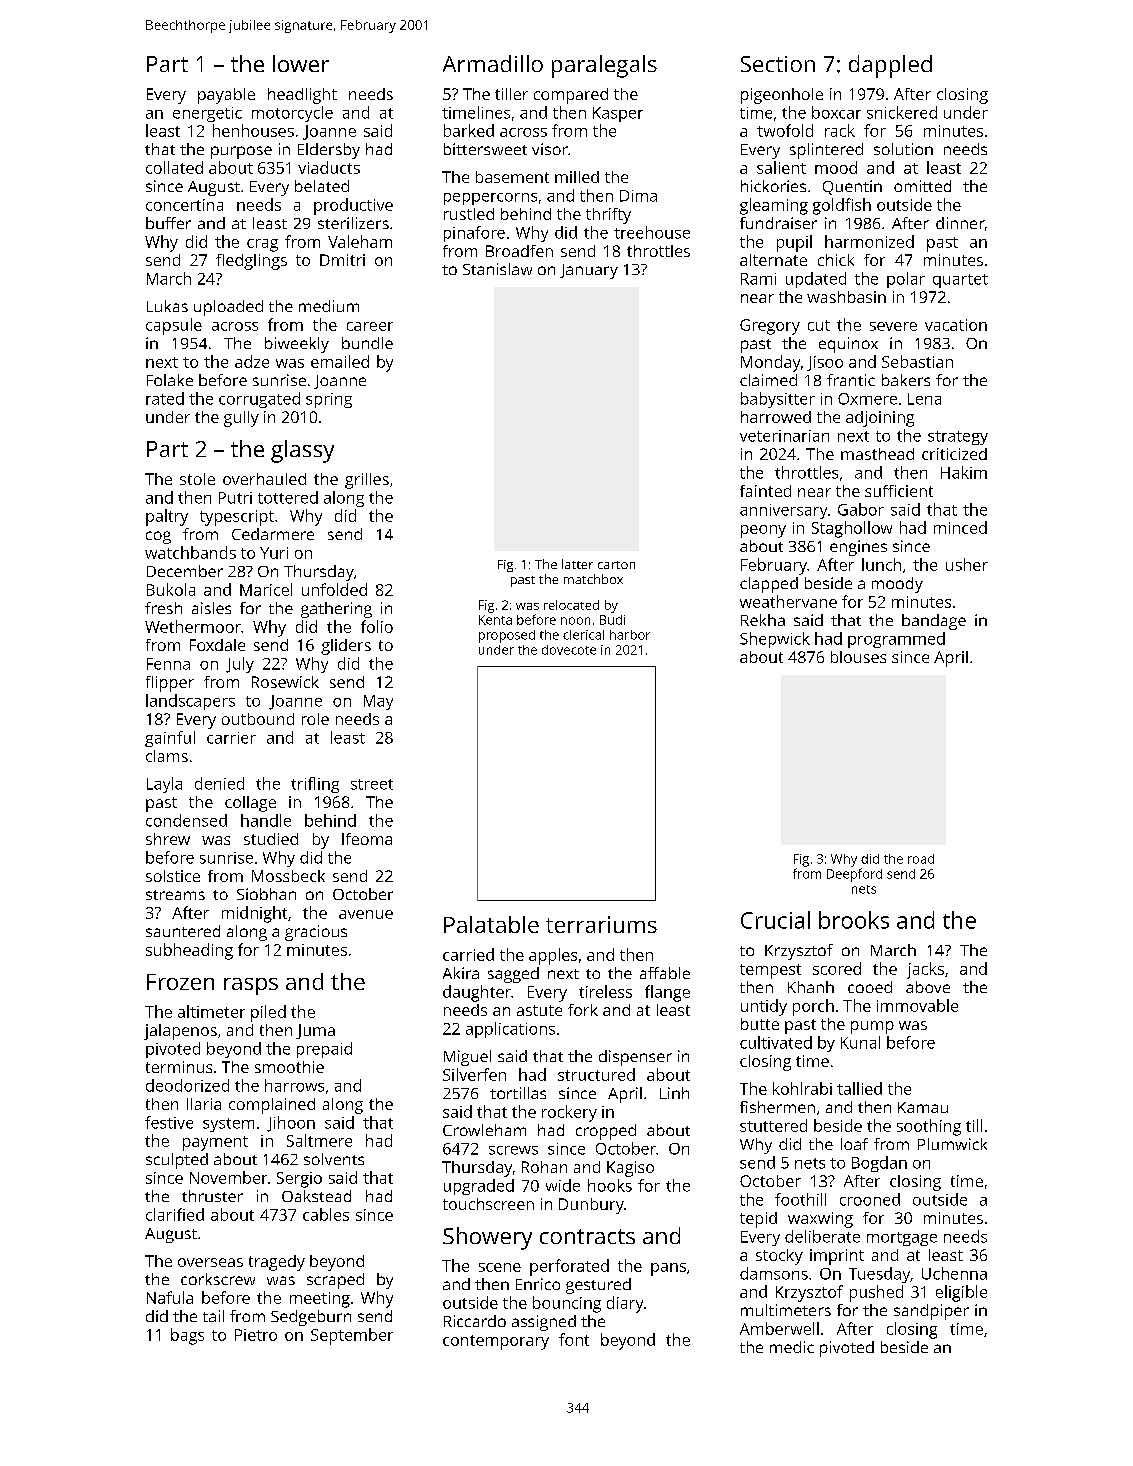 The width and height of the screenshot is (1133, 1466). I want to click on blouses, so click(858, 657).
